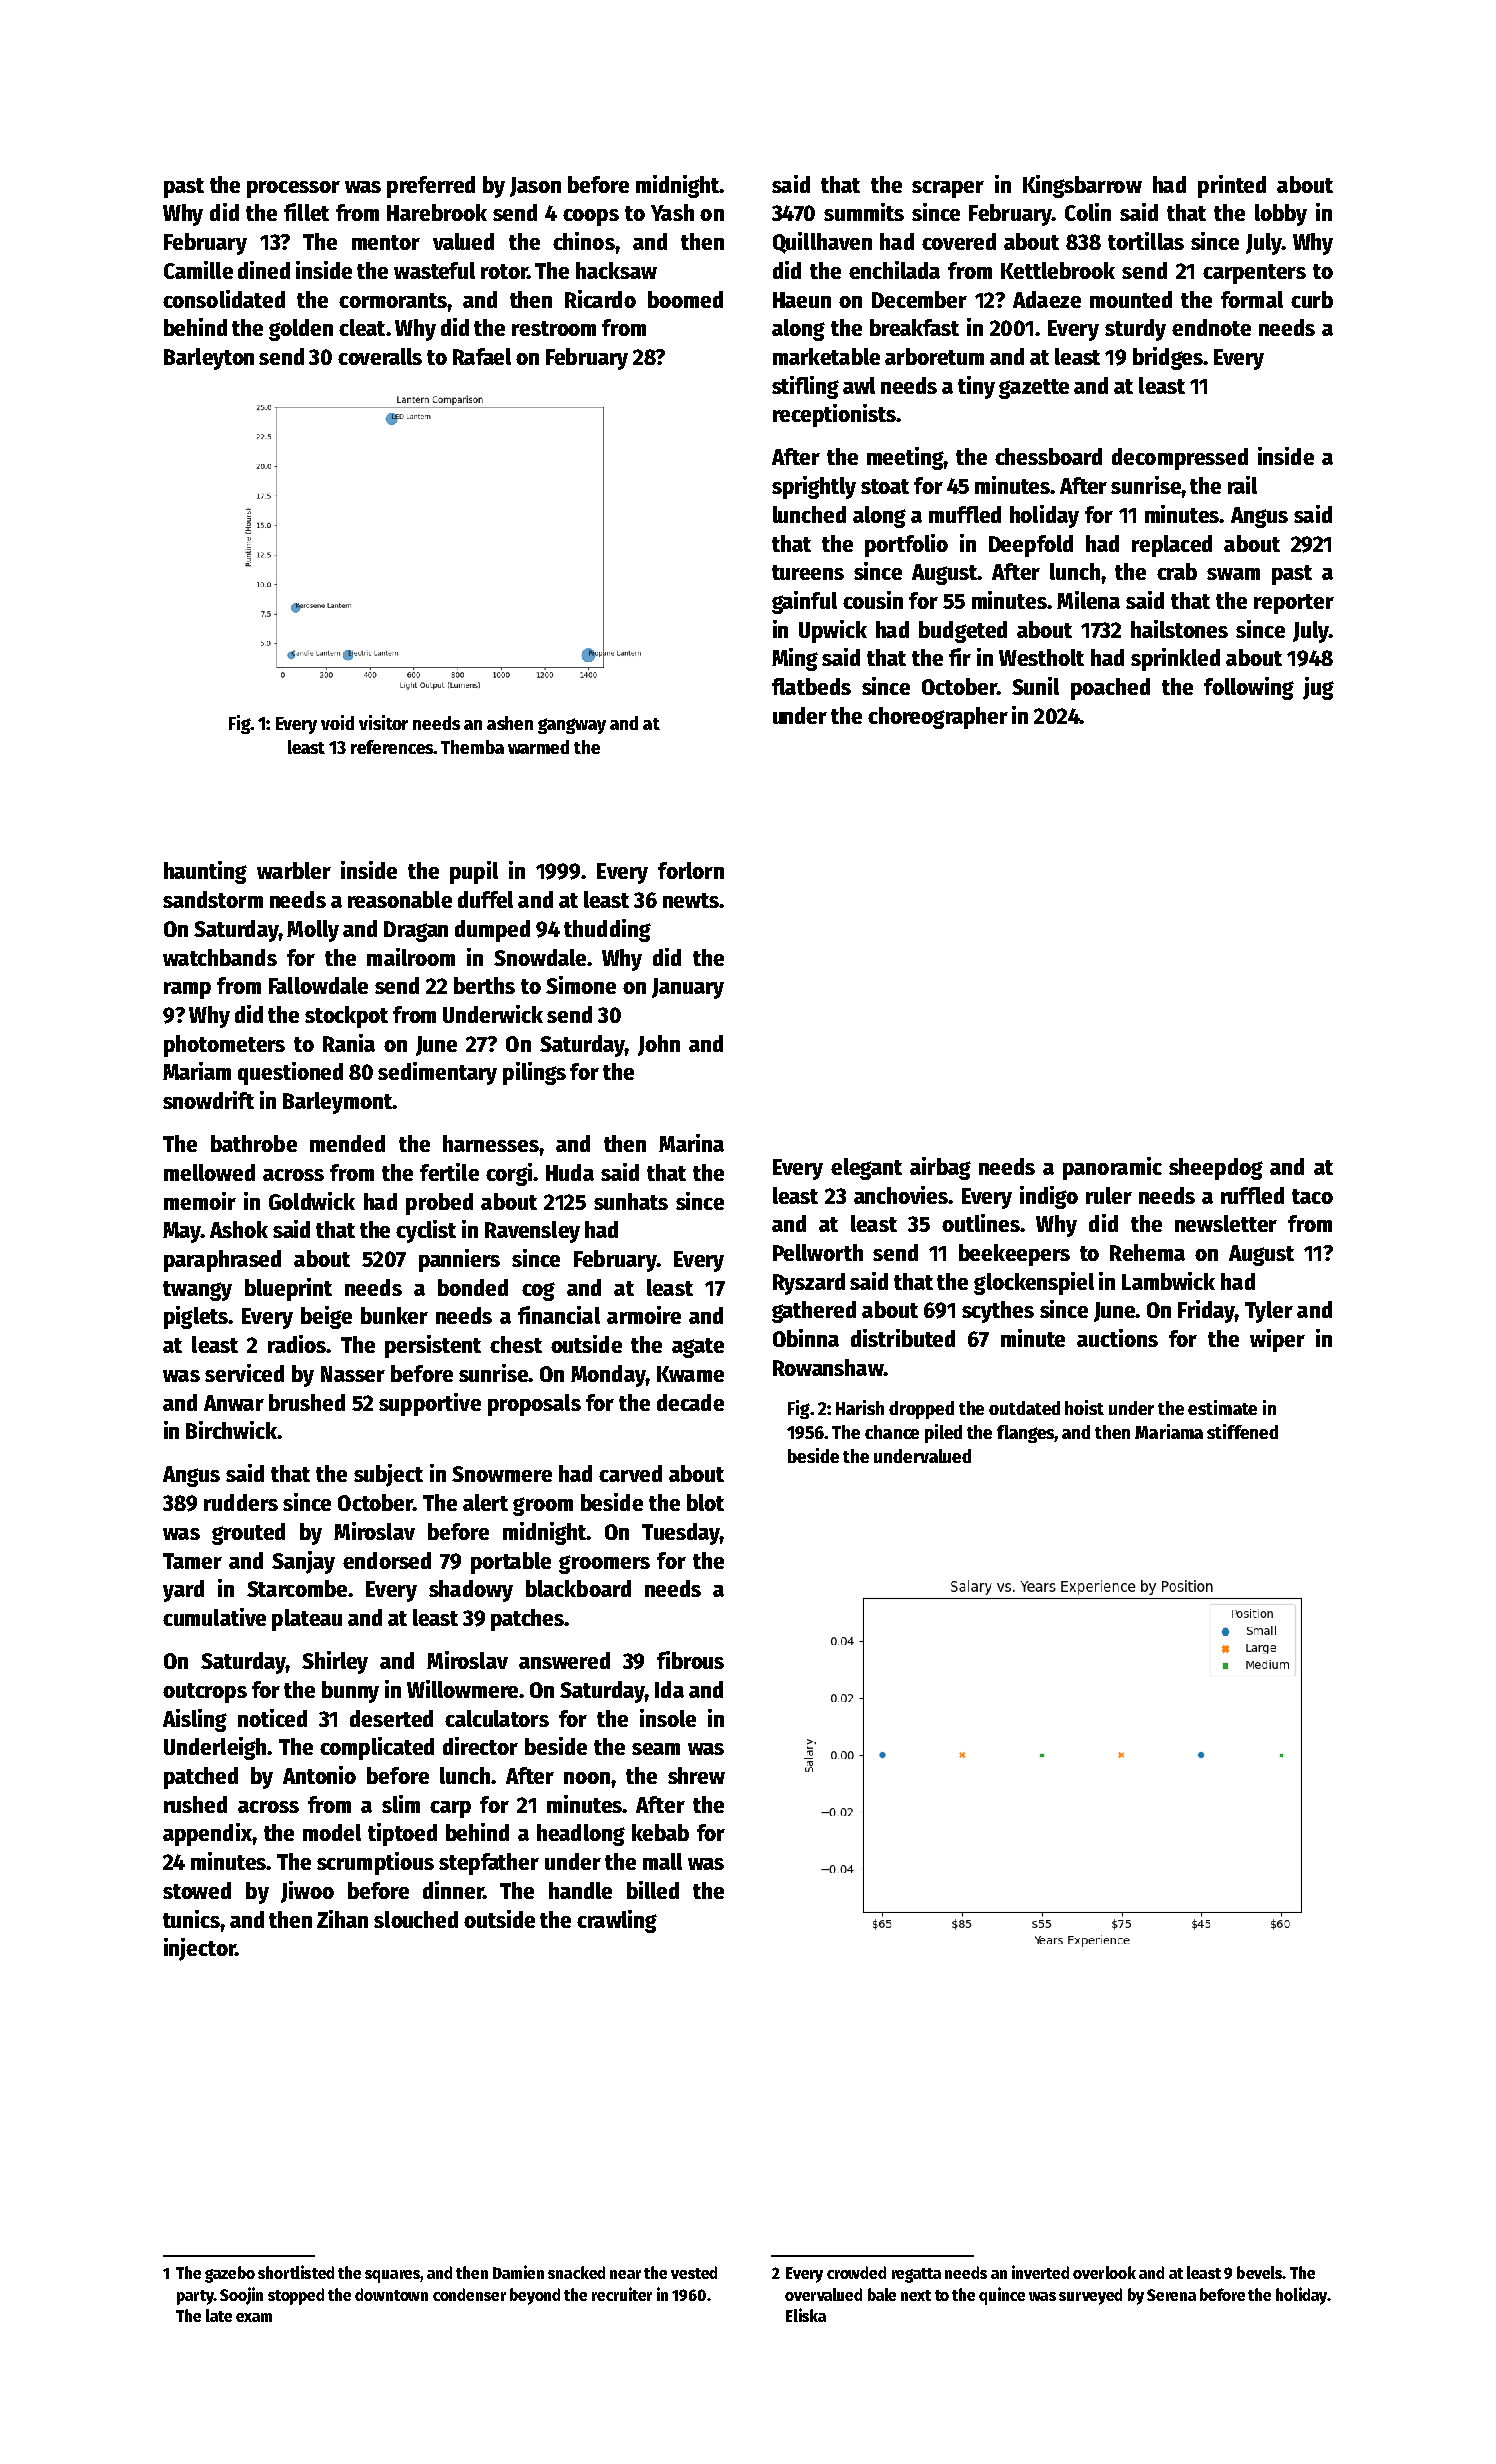  Describe the element at coordinates (1047, 299) in the page. I see `Adaeze` at that location.
